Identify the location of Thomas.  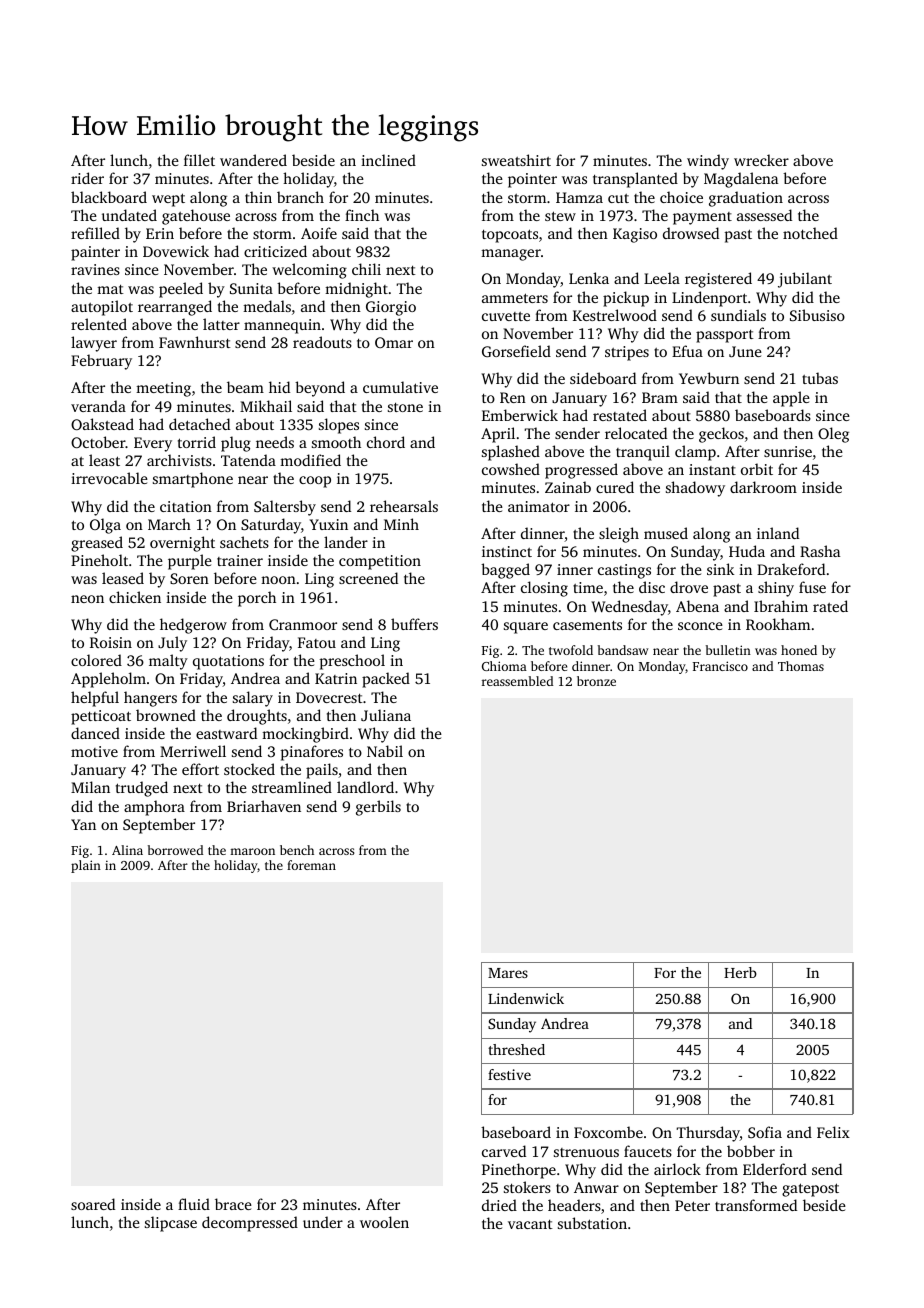
(801, 666).
